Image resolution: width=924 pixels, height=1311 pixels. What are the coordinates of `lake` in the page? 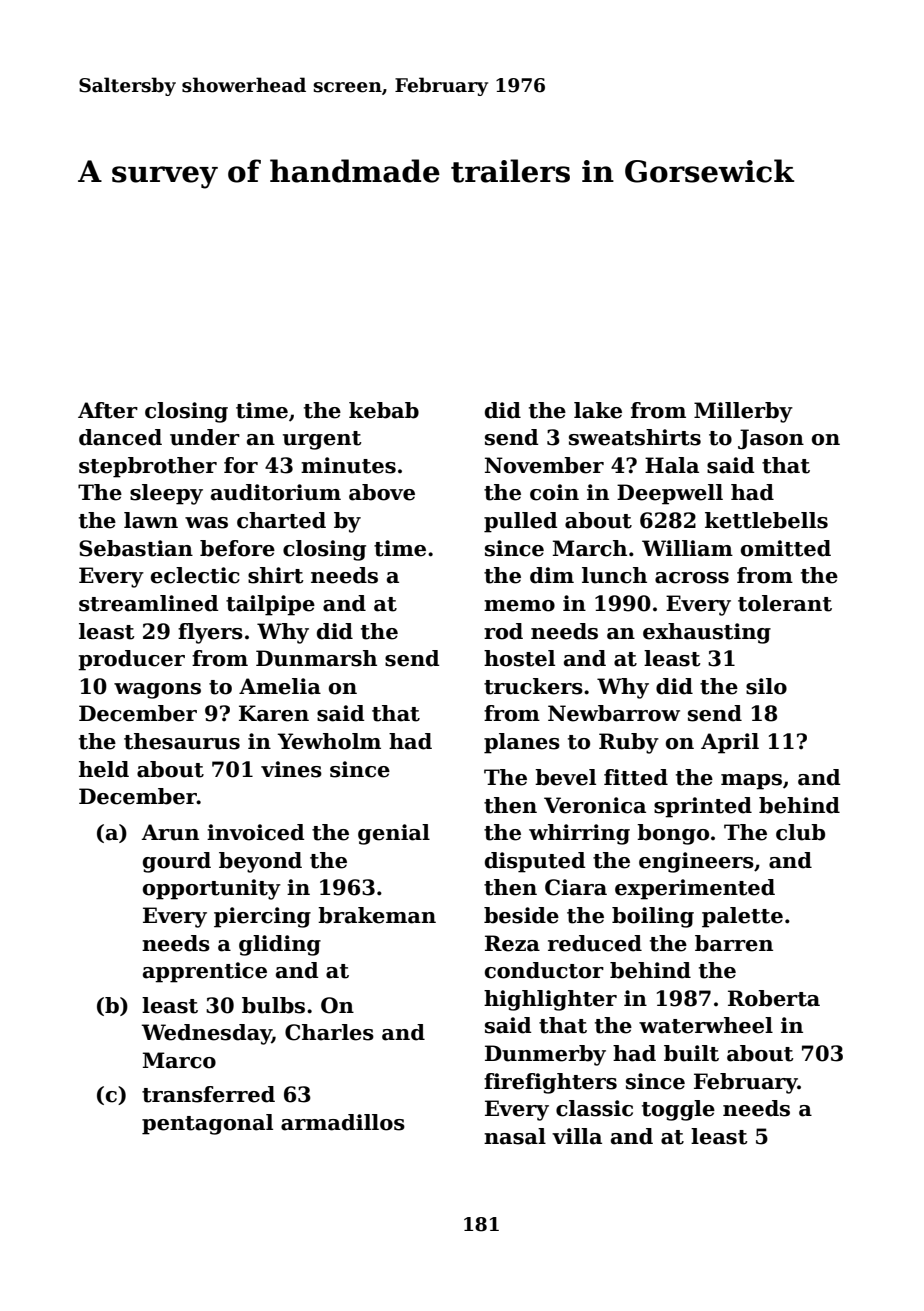 It's located at (598, 410).
